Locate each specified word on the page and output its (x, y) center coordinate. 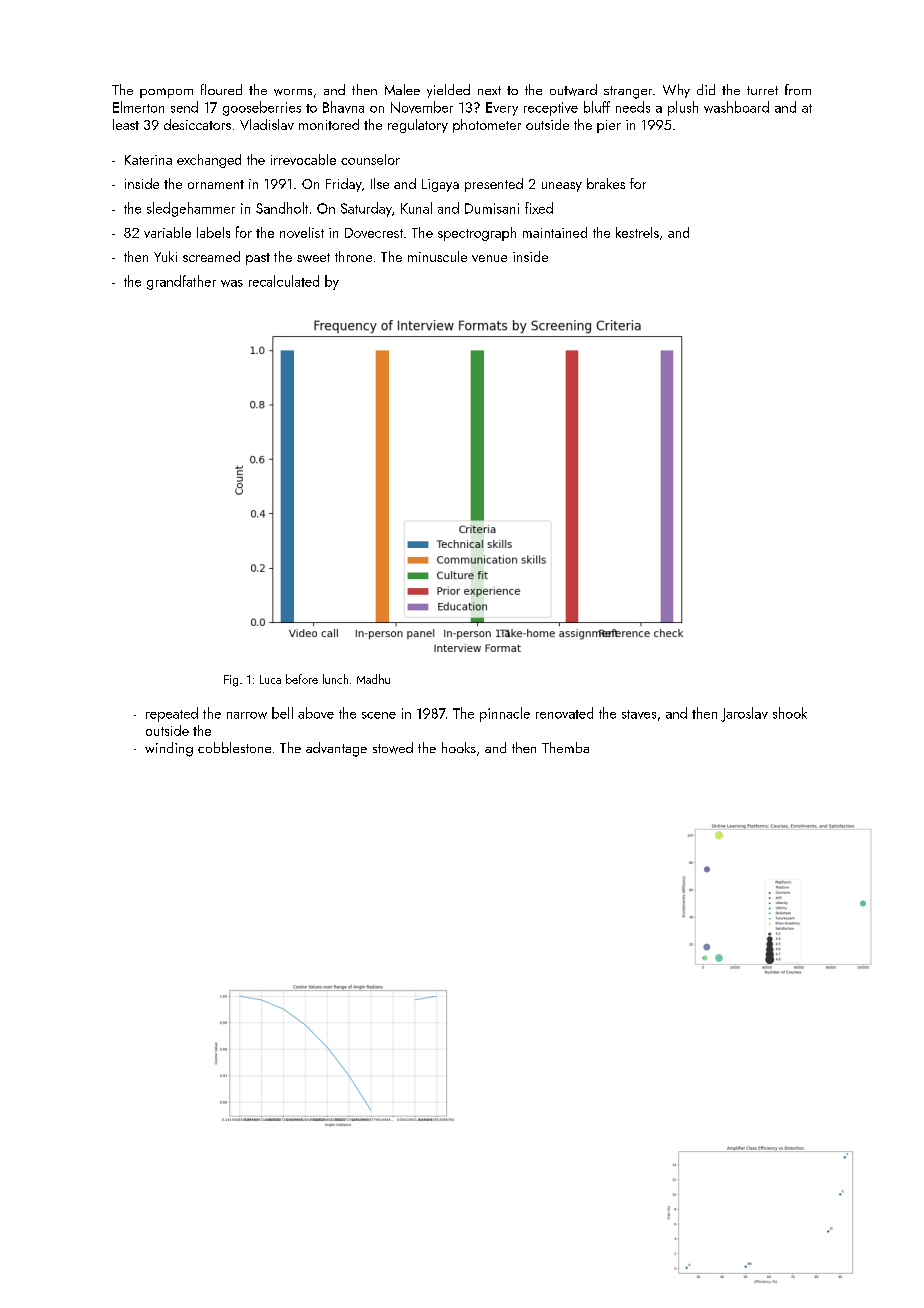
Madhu (373, 679)
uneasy (562, 187)
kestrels (637, 232)
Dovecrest (374, 233)
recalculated (284, 281)
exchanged (209, 161)
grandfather (181, 282)
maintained (555, 232)
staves (639, 714)
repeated (172, 714)
